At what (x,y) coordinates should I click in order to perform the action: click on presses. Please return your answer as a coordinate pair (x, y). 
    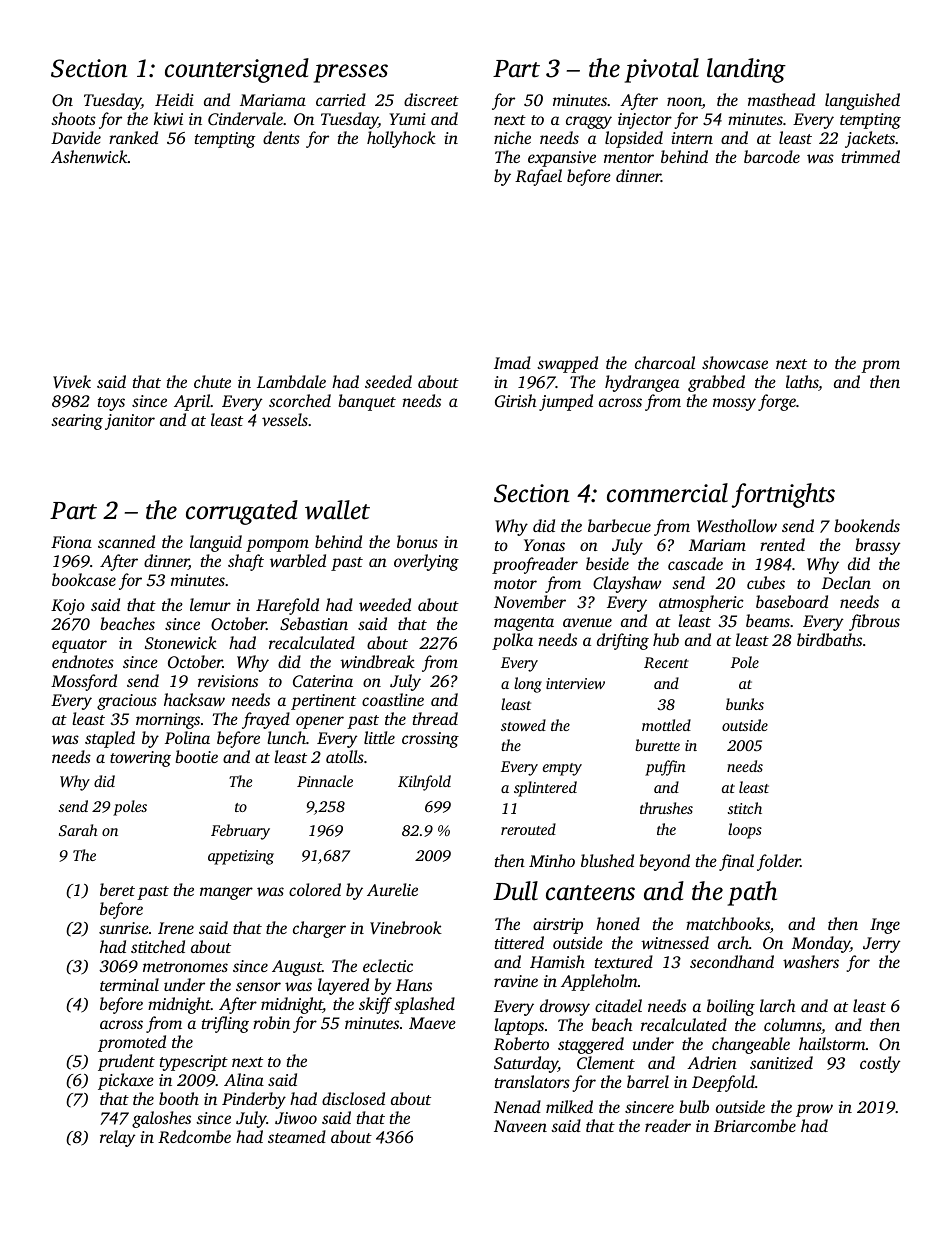
    Looking at the image, I should click on (351, 73).
